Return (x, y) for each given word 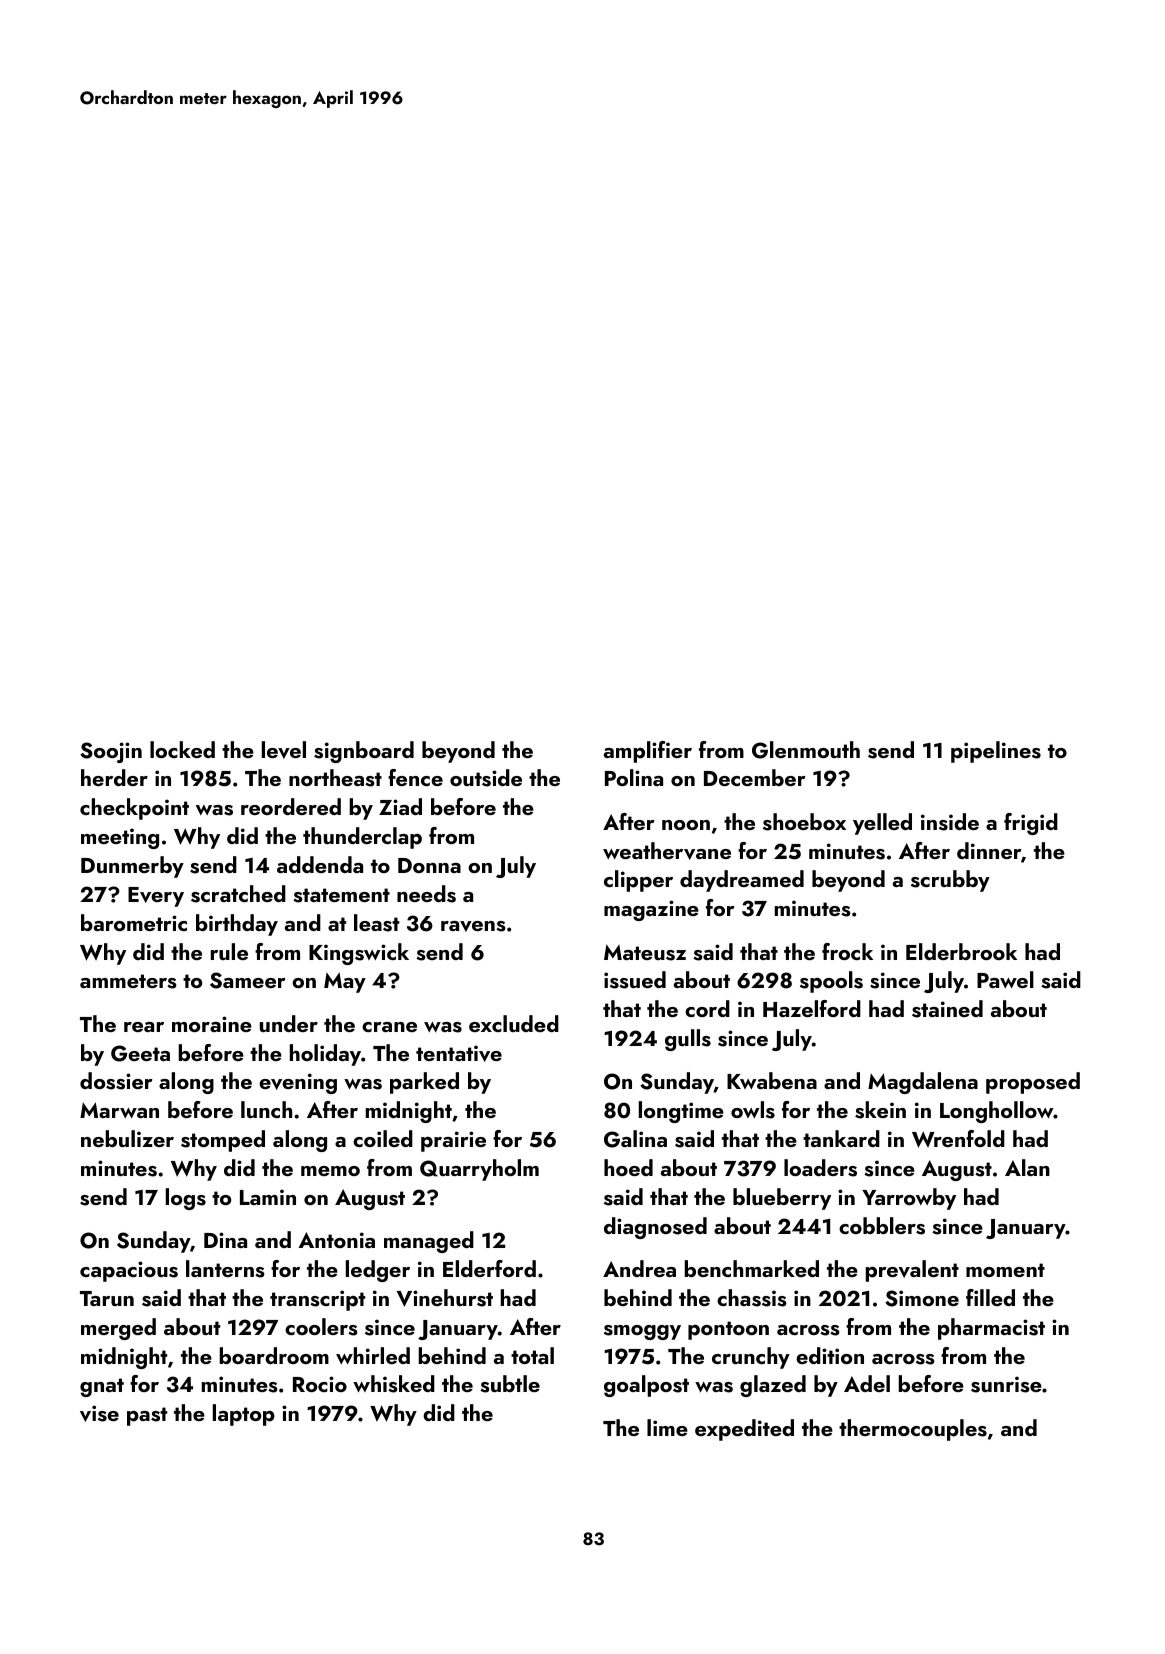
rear (144, 1027)
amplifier (648, 752)
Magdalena (923, 1083)
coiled (383, 1138)
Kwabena (772, 1080)
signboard (364, 752)
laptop (244, 1415)
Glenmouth (806, 750)
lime (667, 1427)
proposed (1033, 1083)
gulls (688, 1040)
